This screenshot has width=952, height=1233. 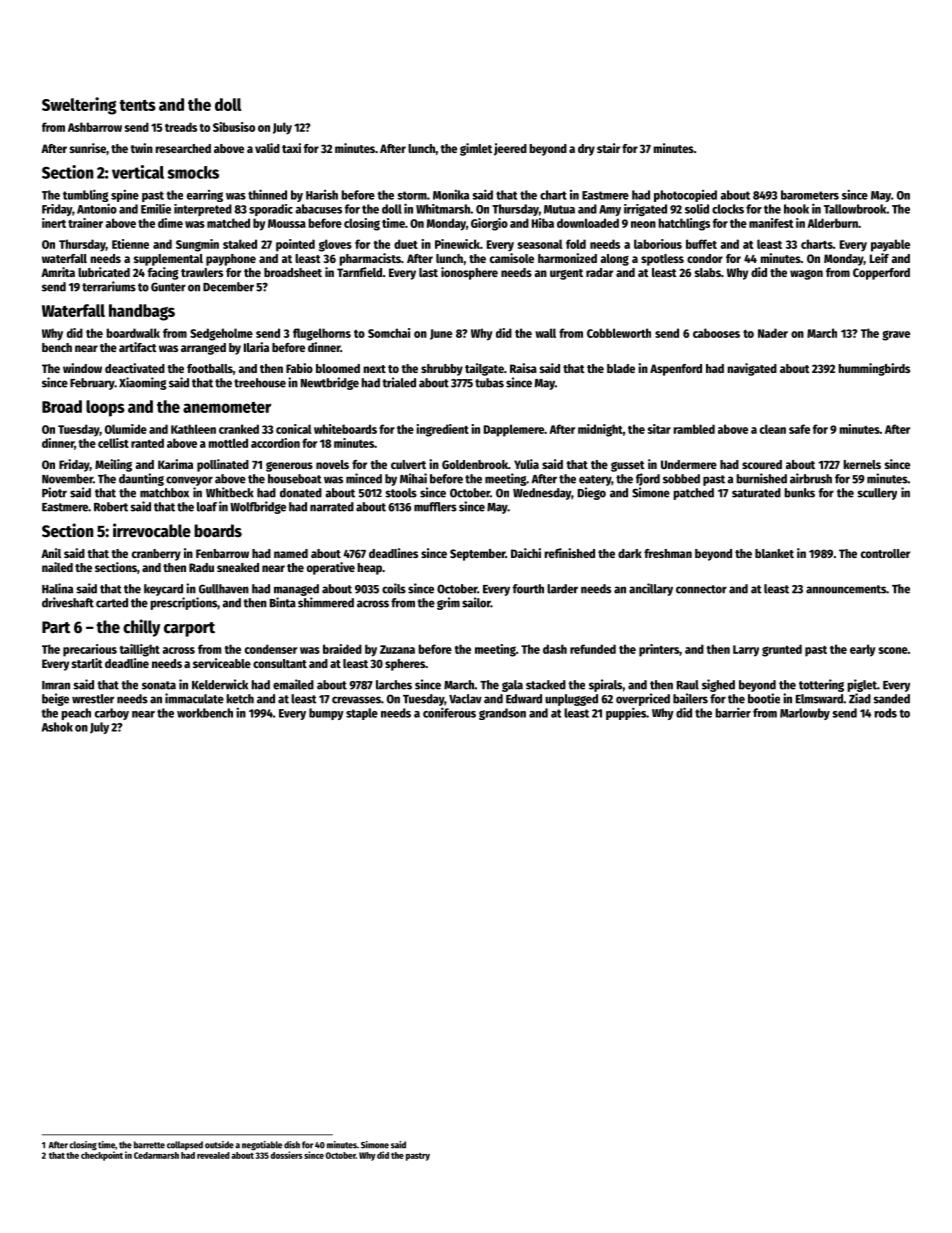 I want to click on tents, so click(x=137, y=105).
